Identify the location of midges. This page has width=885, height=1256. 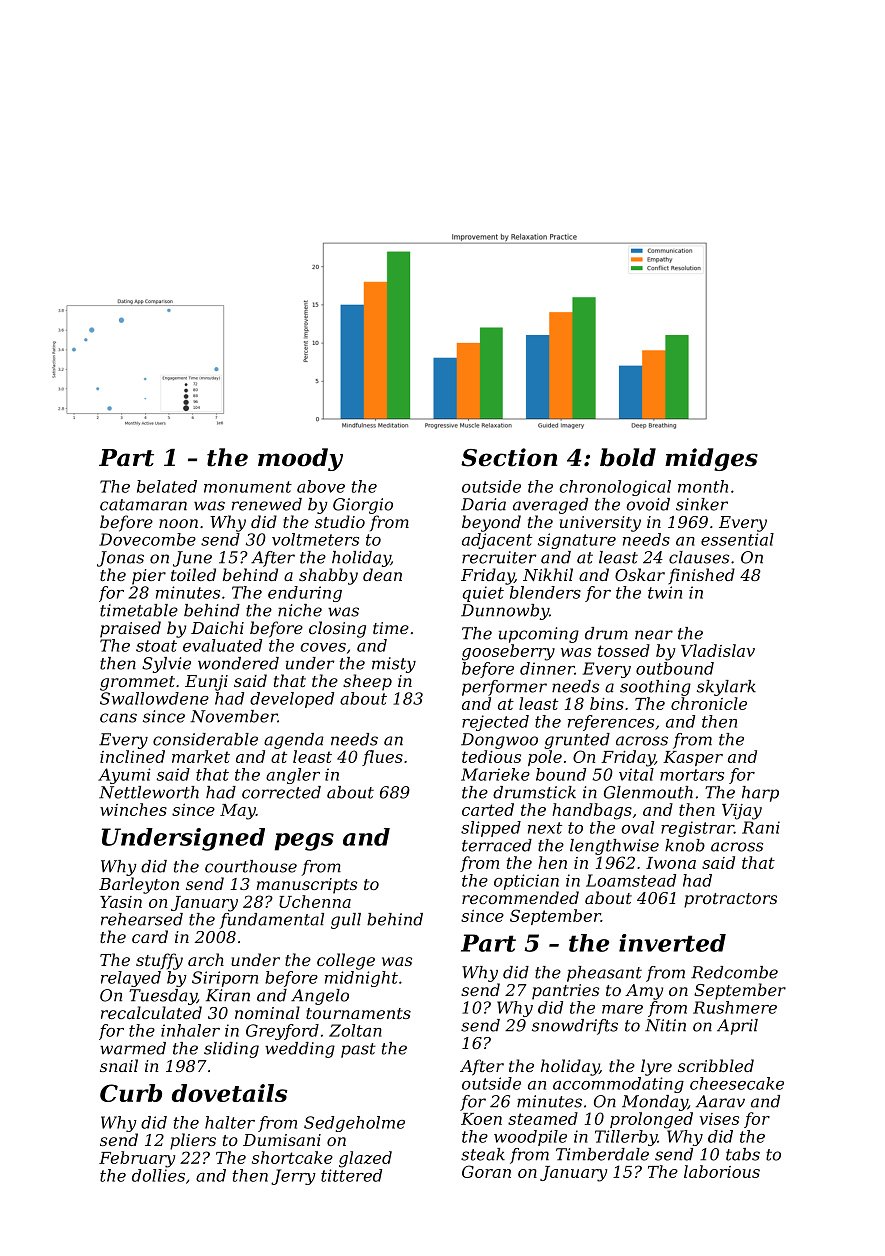
(711, 459).
